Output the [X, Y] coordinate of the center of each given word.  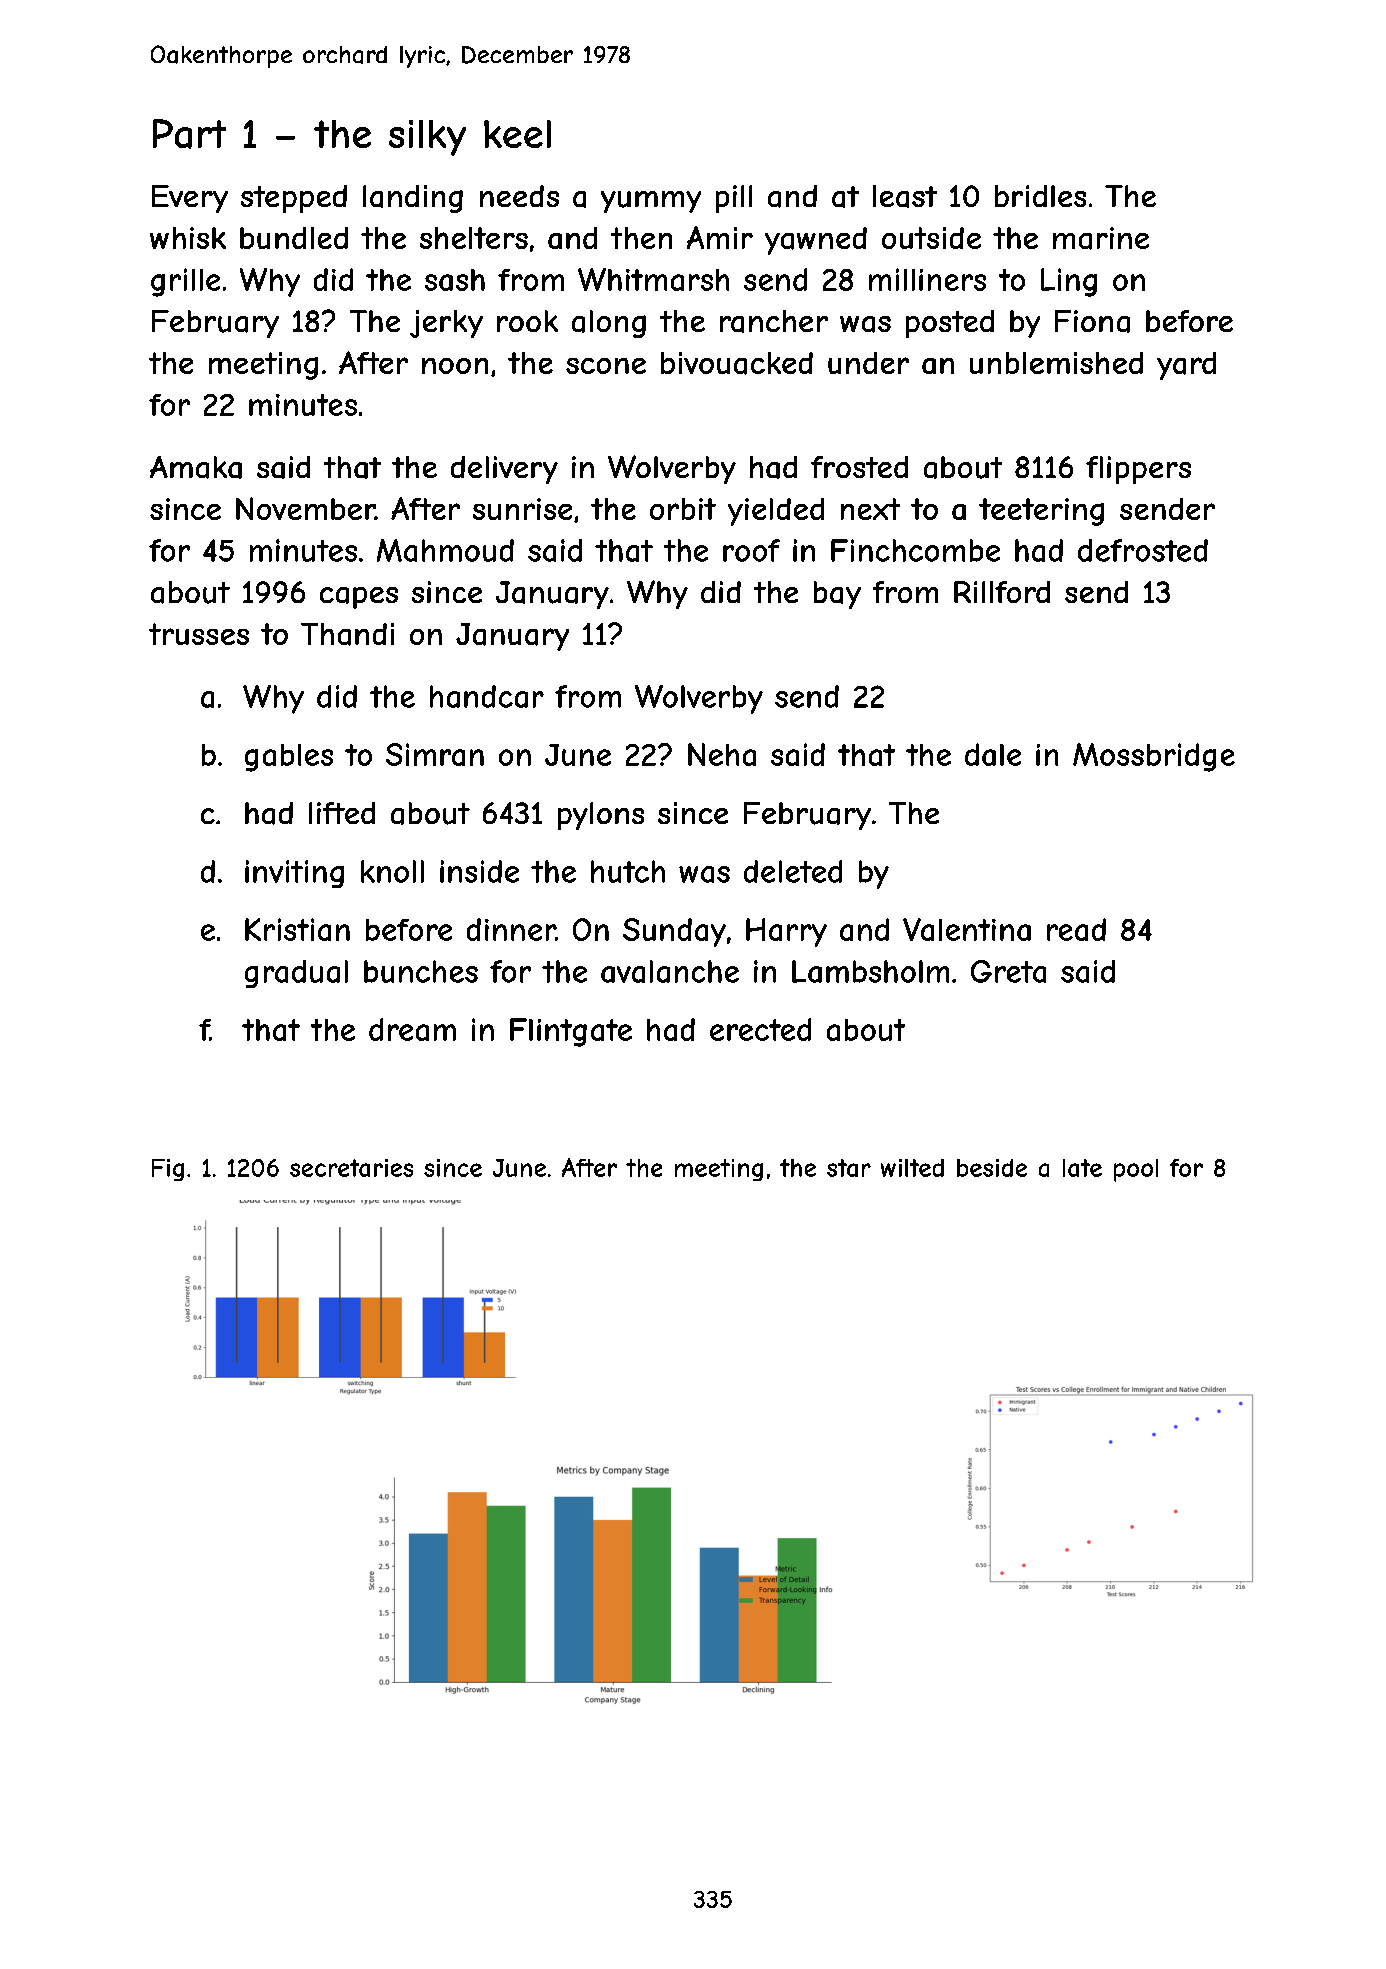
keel [517, 134]
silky [427, 138]
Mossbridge [1154, 757]
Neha [722, 754]
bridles [1040, 196]
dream [412, 1029]
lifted [342, 813]
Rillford [1002, 592]
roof [751, 550]
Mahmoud [445, 550]
